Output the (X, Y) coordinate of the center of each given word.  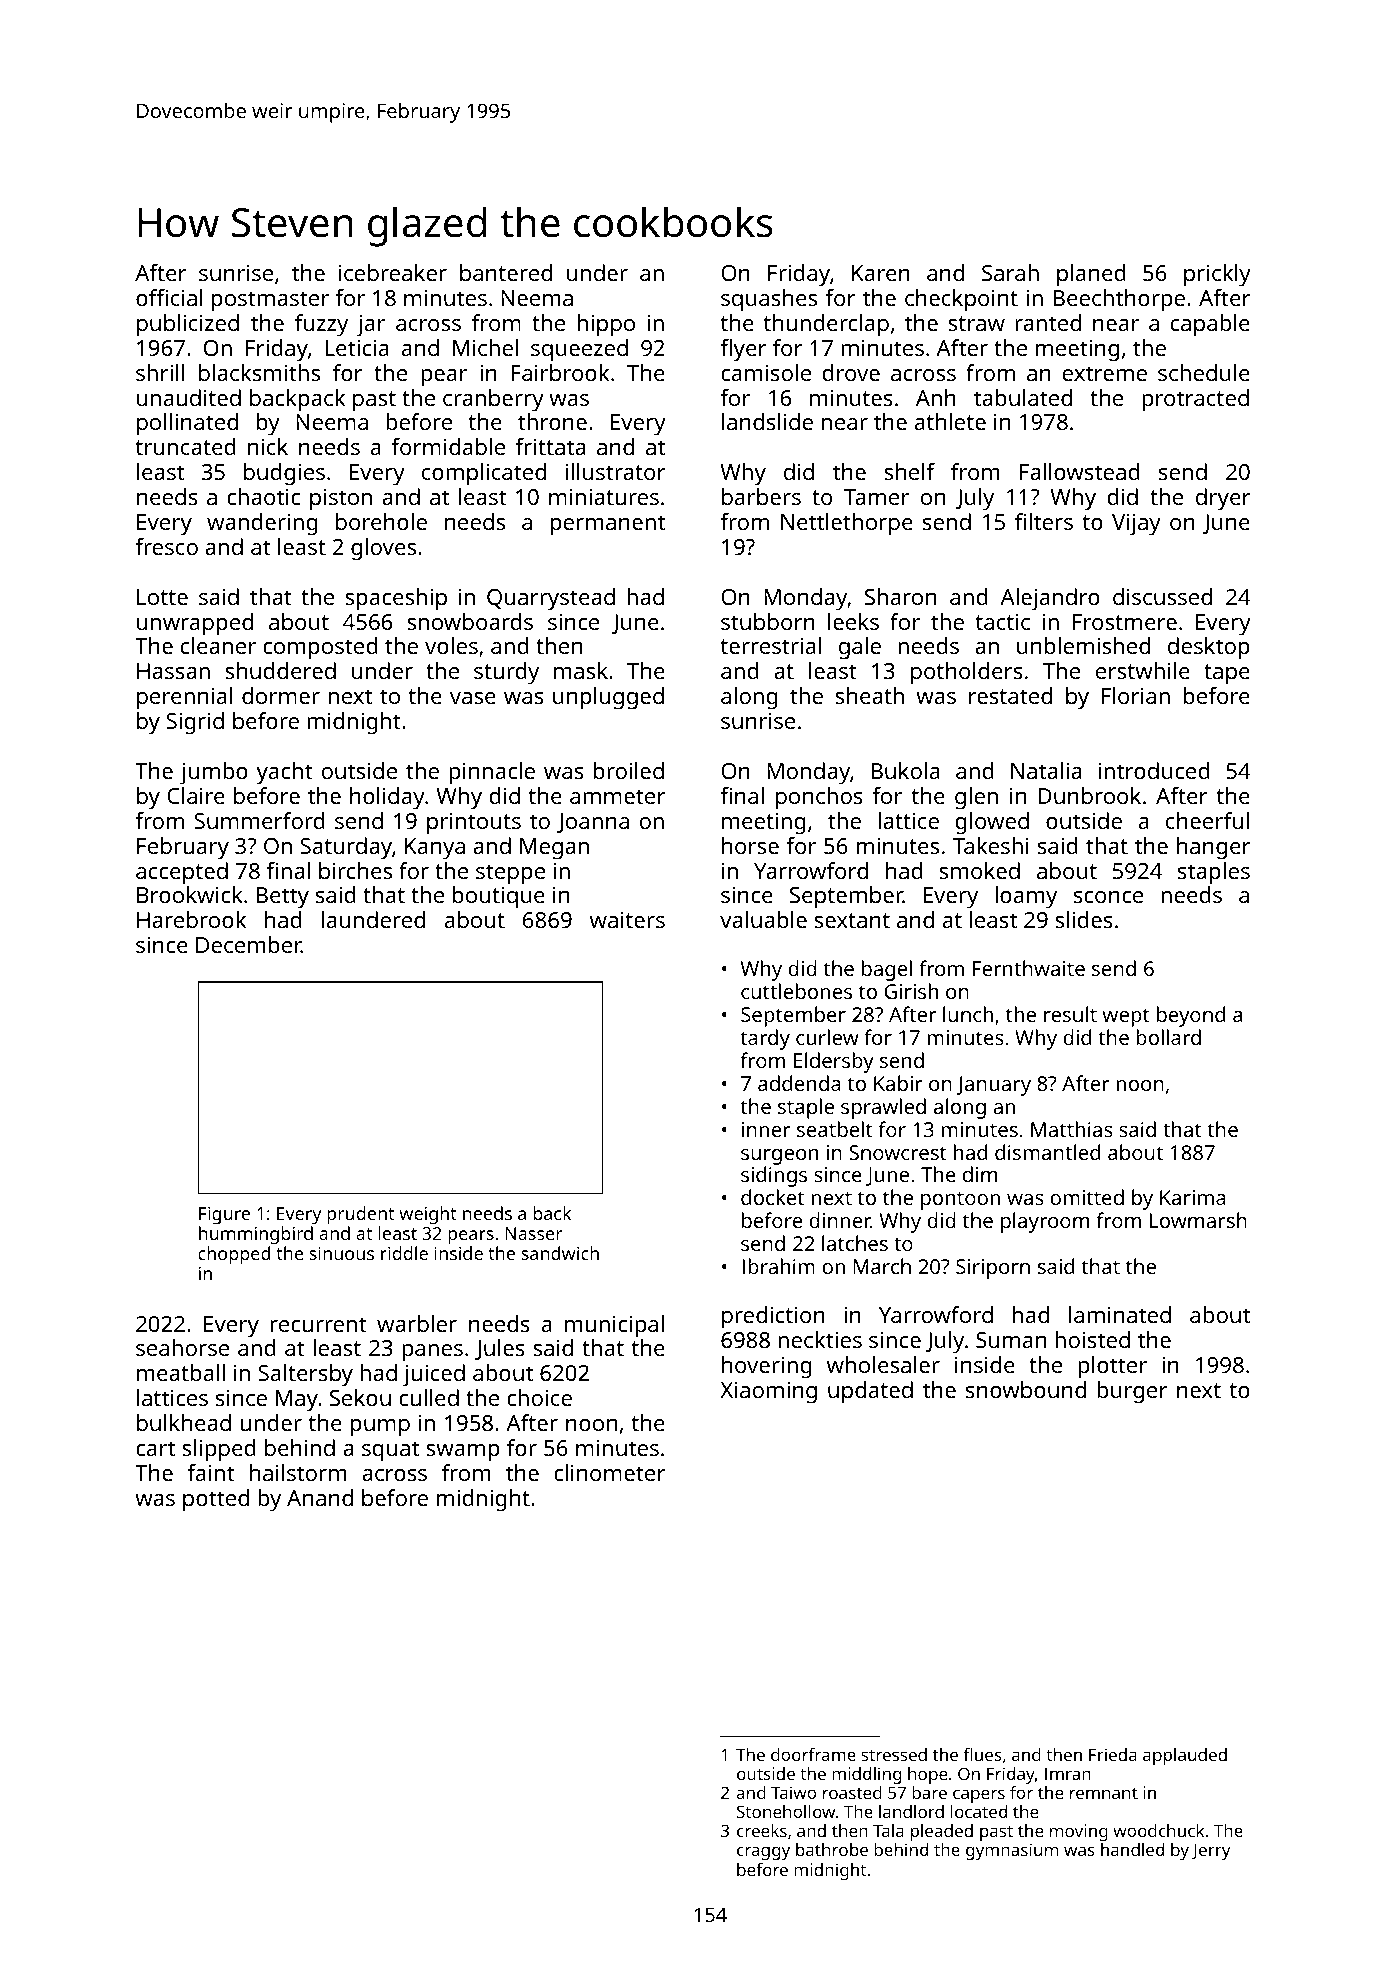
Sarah (1010, 272)
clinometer (610, 1472)
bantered (506, 272)
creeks (762, 1830)
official (169, 297)
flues (983, 1754)
